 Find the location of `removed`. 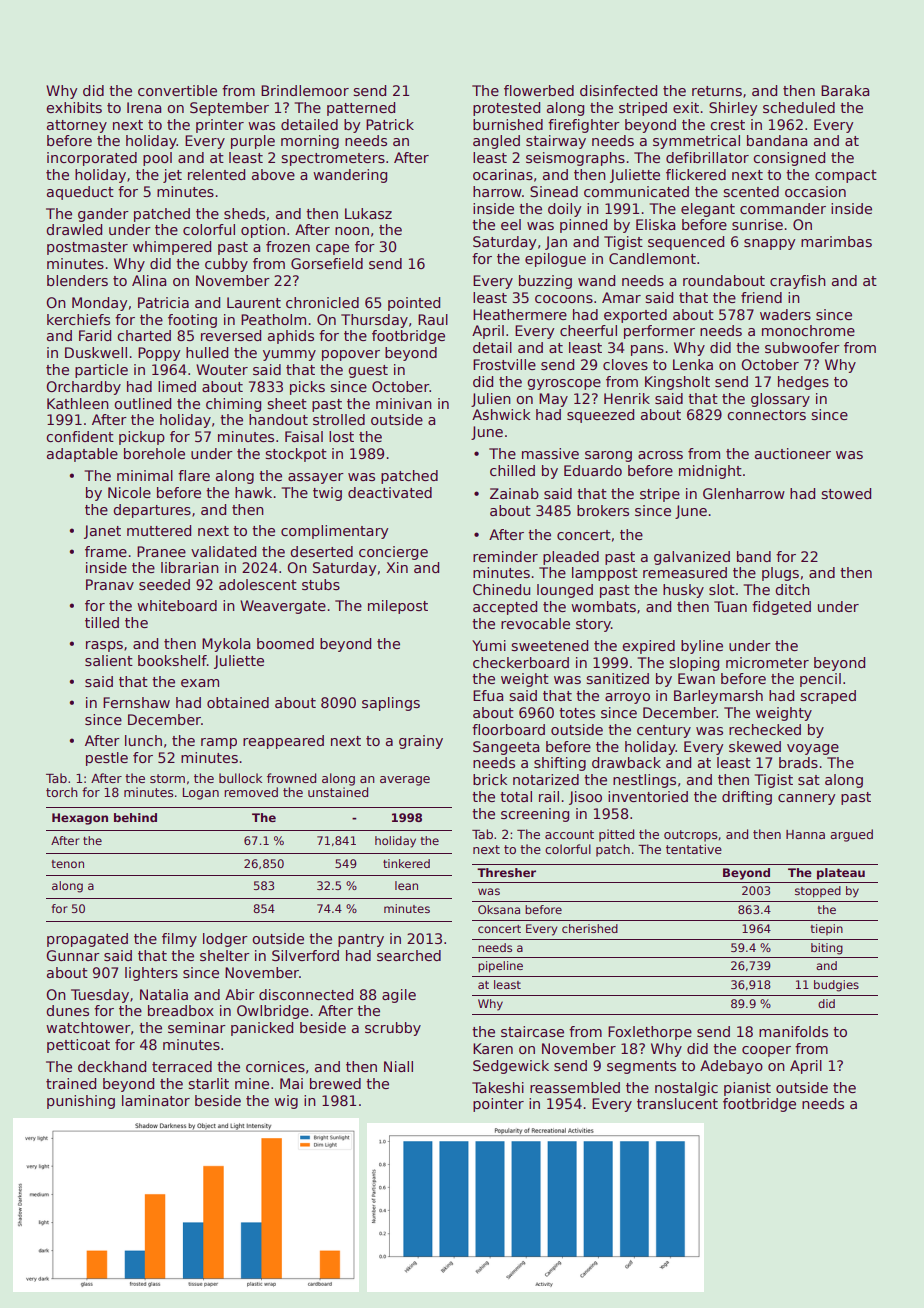

removed is located at coordinates (251, 792).
